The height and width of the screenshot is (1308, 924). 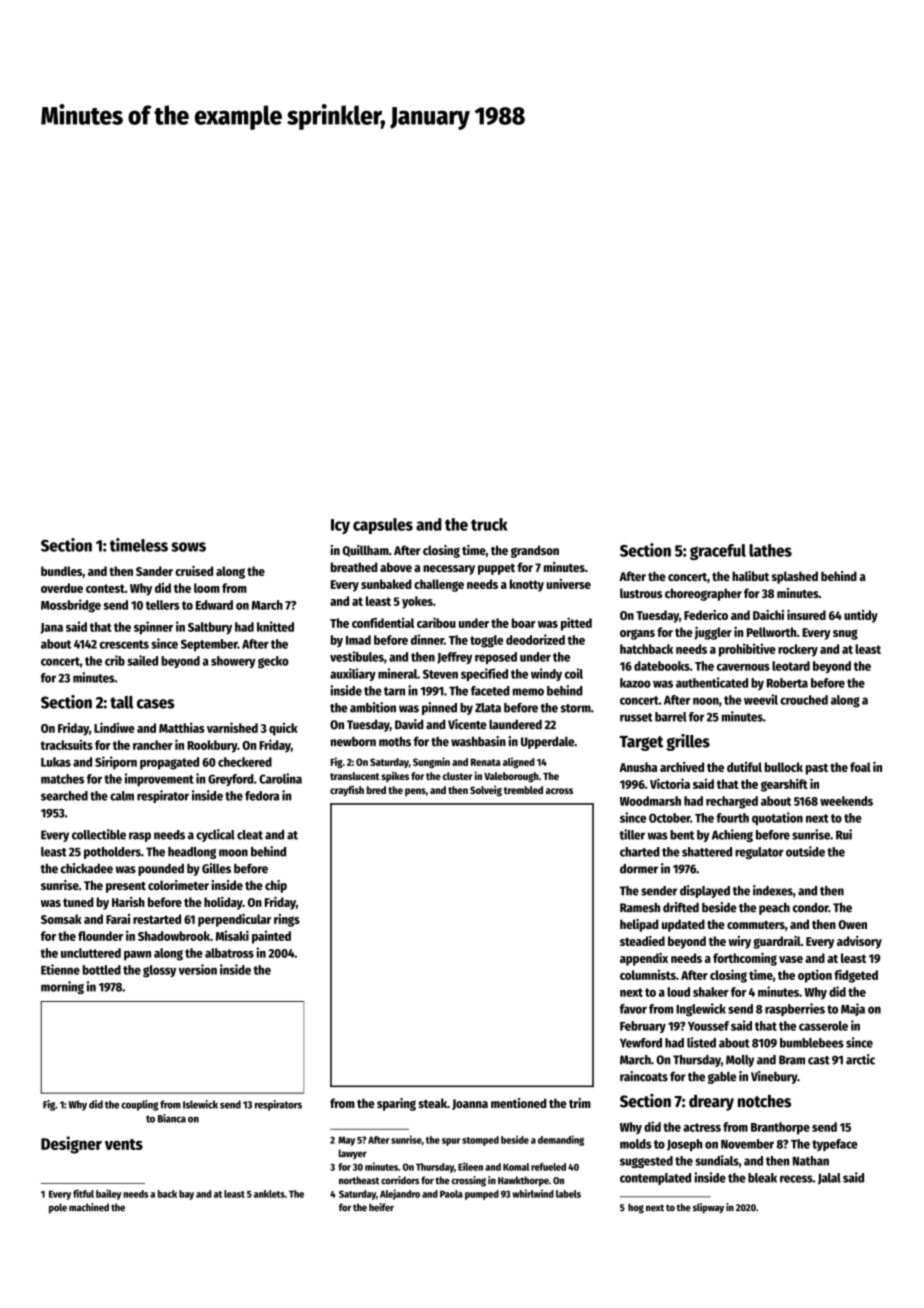 I want to click on casserole, so click(x=823, y=1026).
